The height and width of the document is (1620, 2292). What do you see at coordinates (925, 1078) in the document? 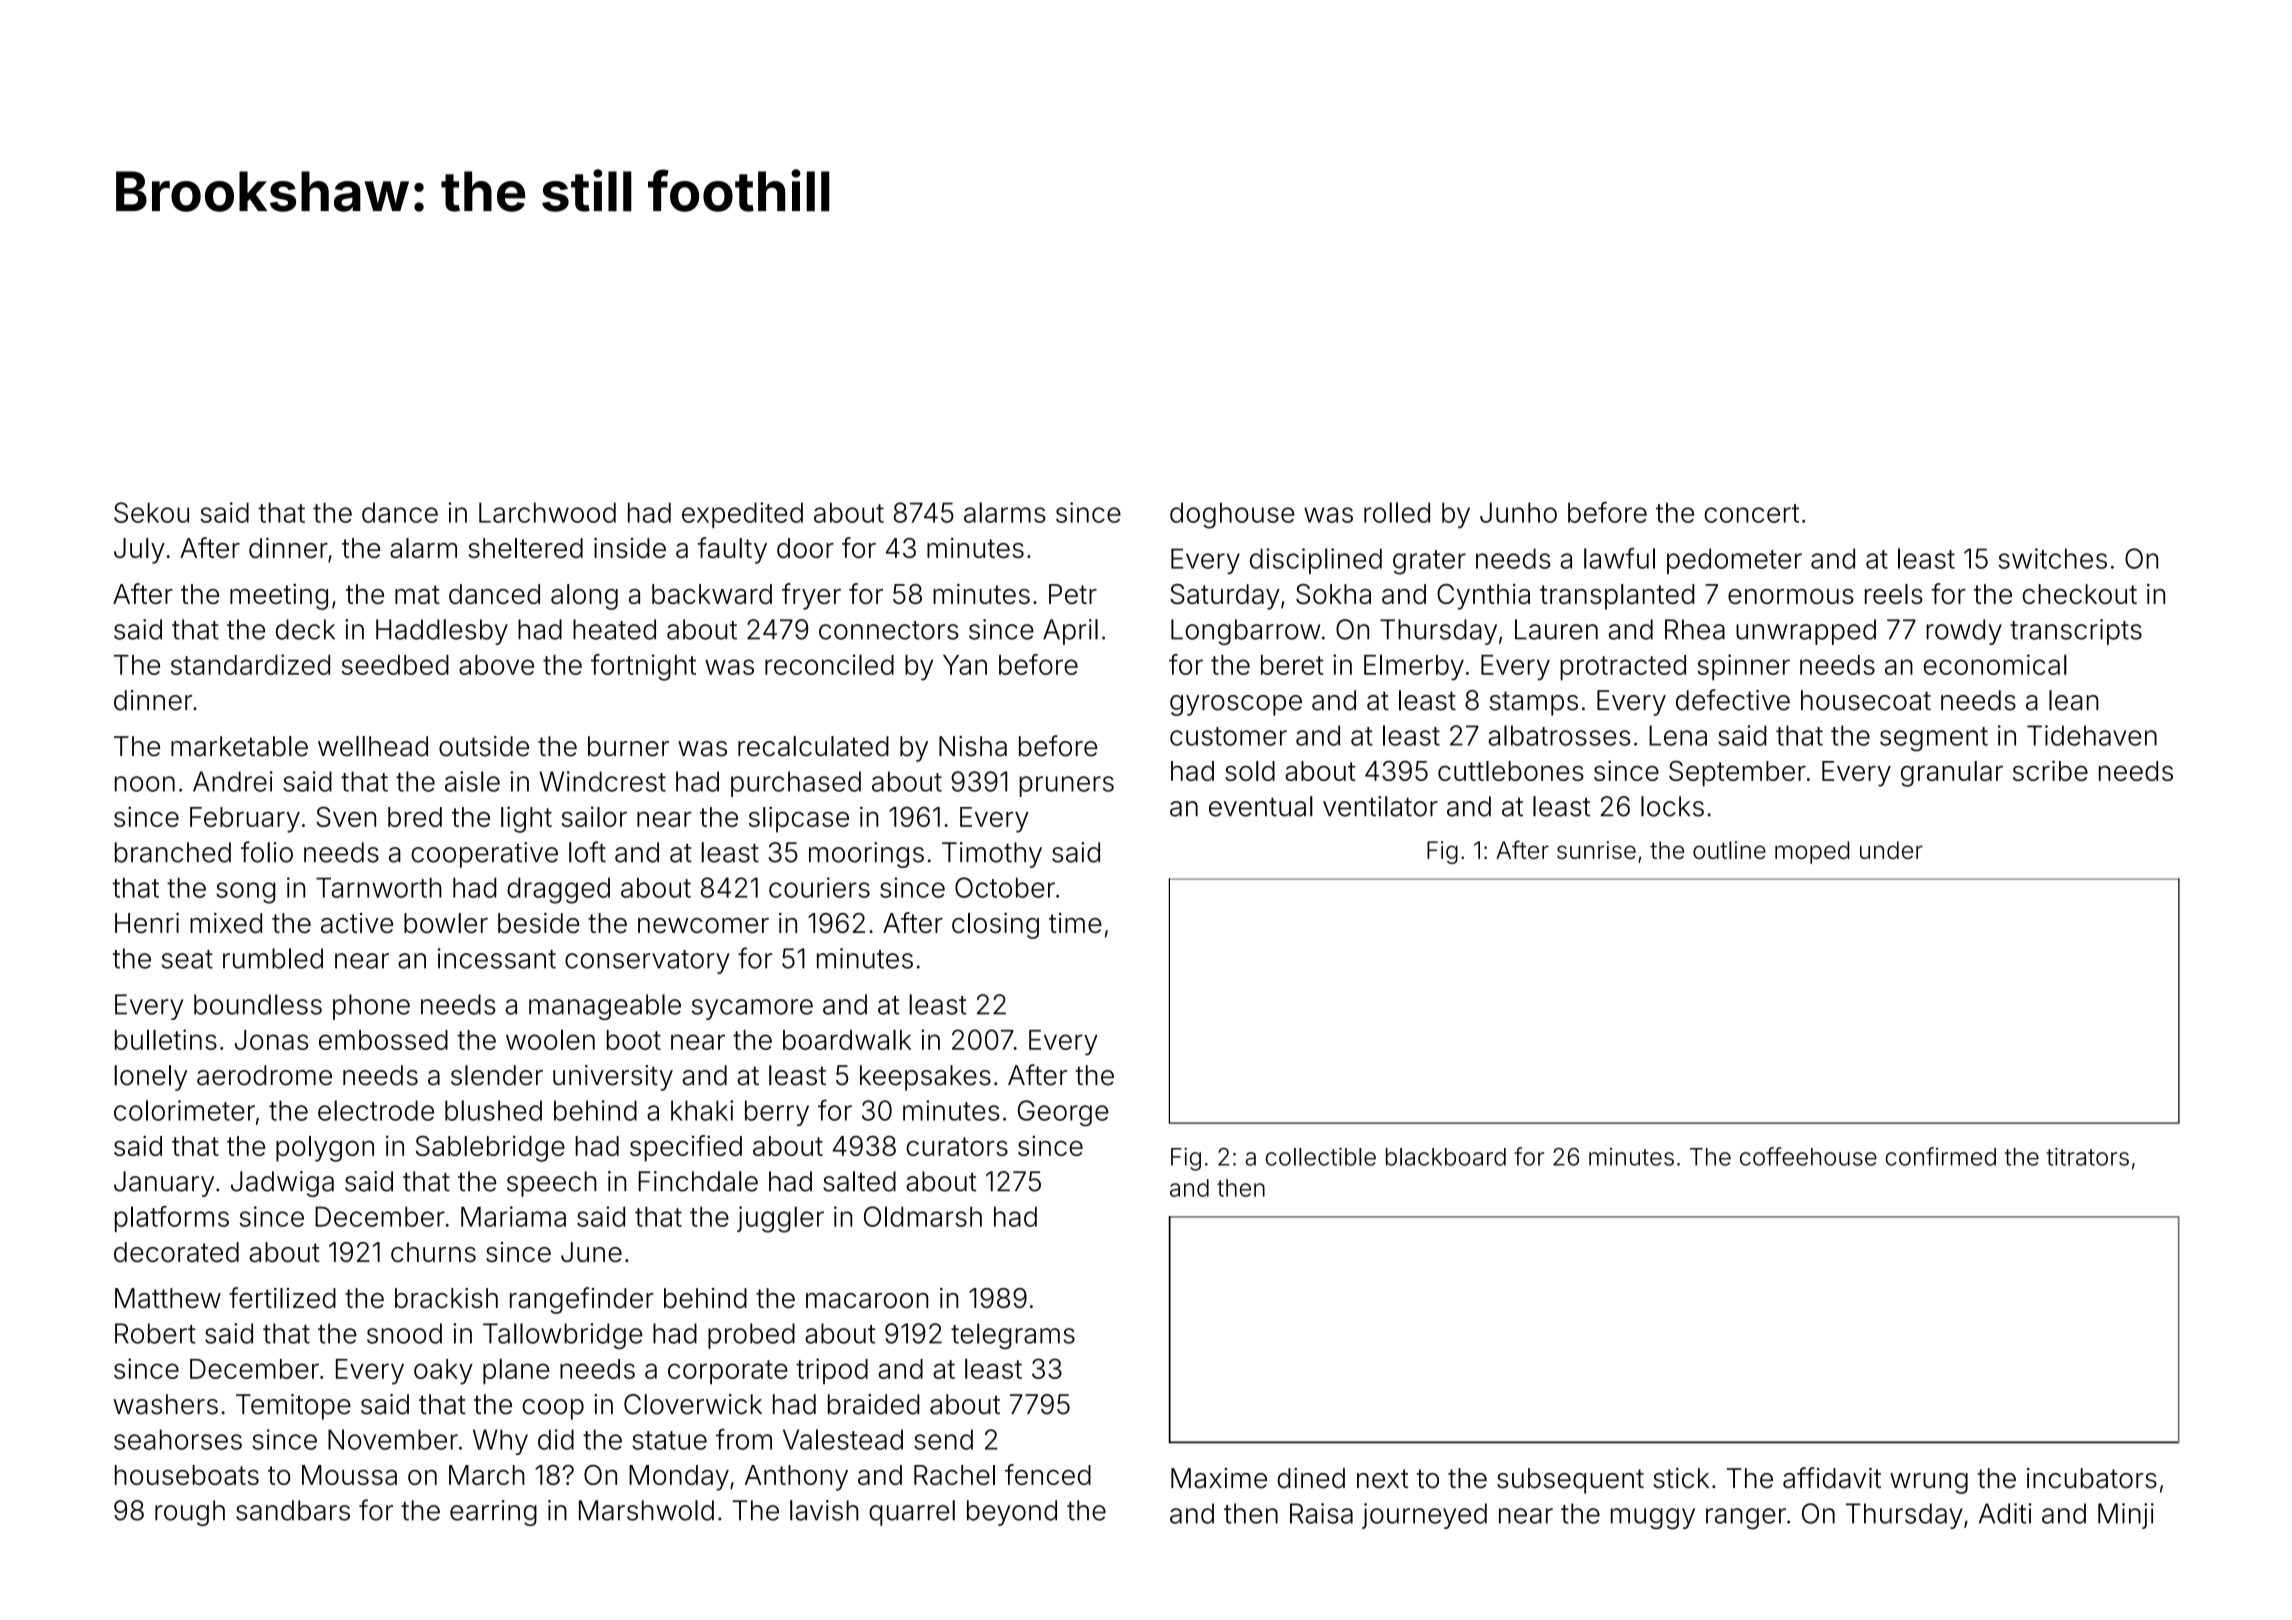
I see `keepsakes` at bounding box center [925, 1078].
